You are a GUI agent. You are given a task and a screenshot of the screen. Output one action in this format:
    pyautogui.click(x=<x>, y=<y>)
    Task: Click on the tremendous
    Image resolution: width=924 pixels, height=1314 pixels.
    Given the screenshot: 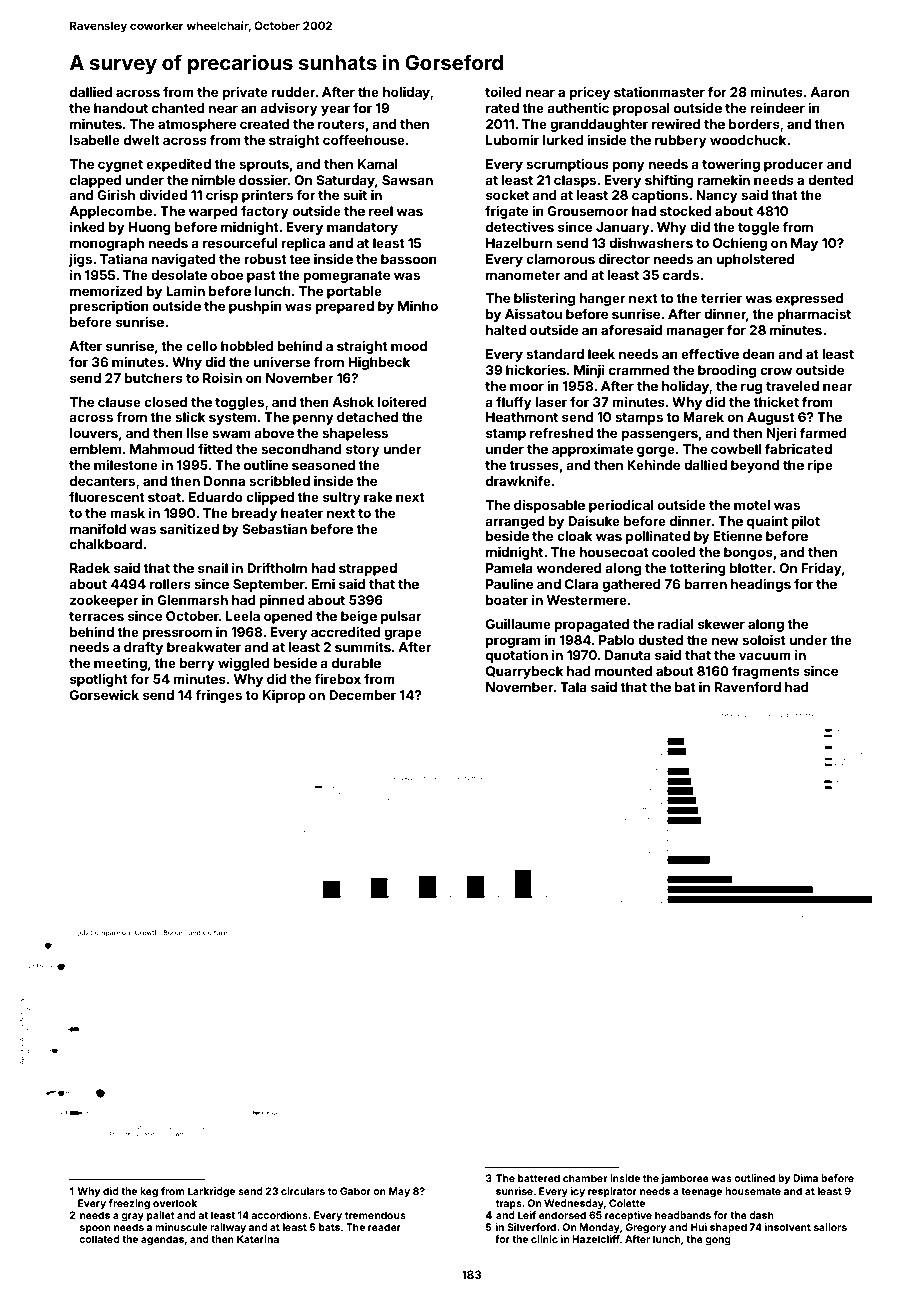 What is the action you would take?
    pyautogui.click(x=375, y=1215)
